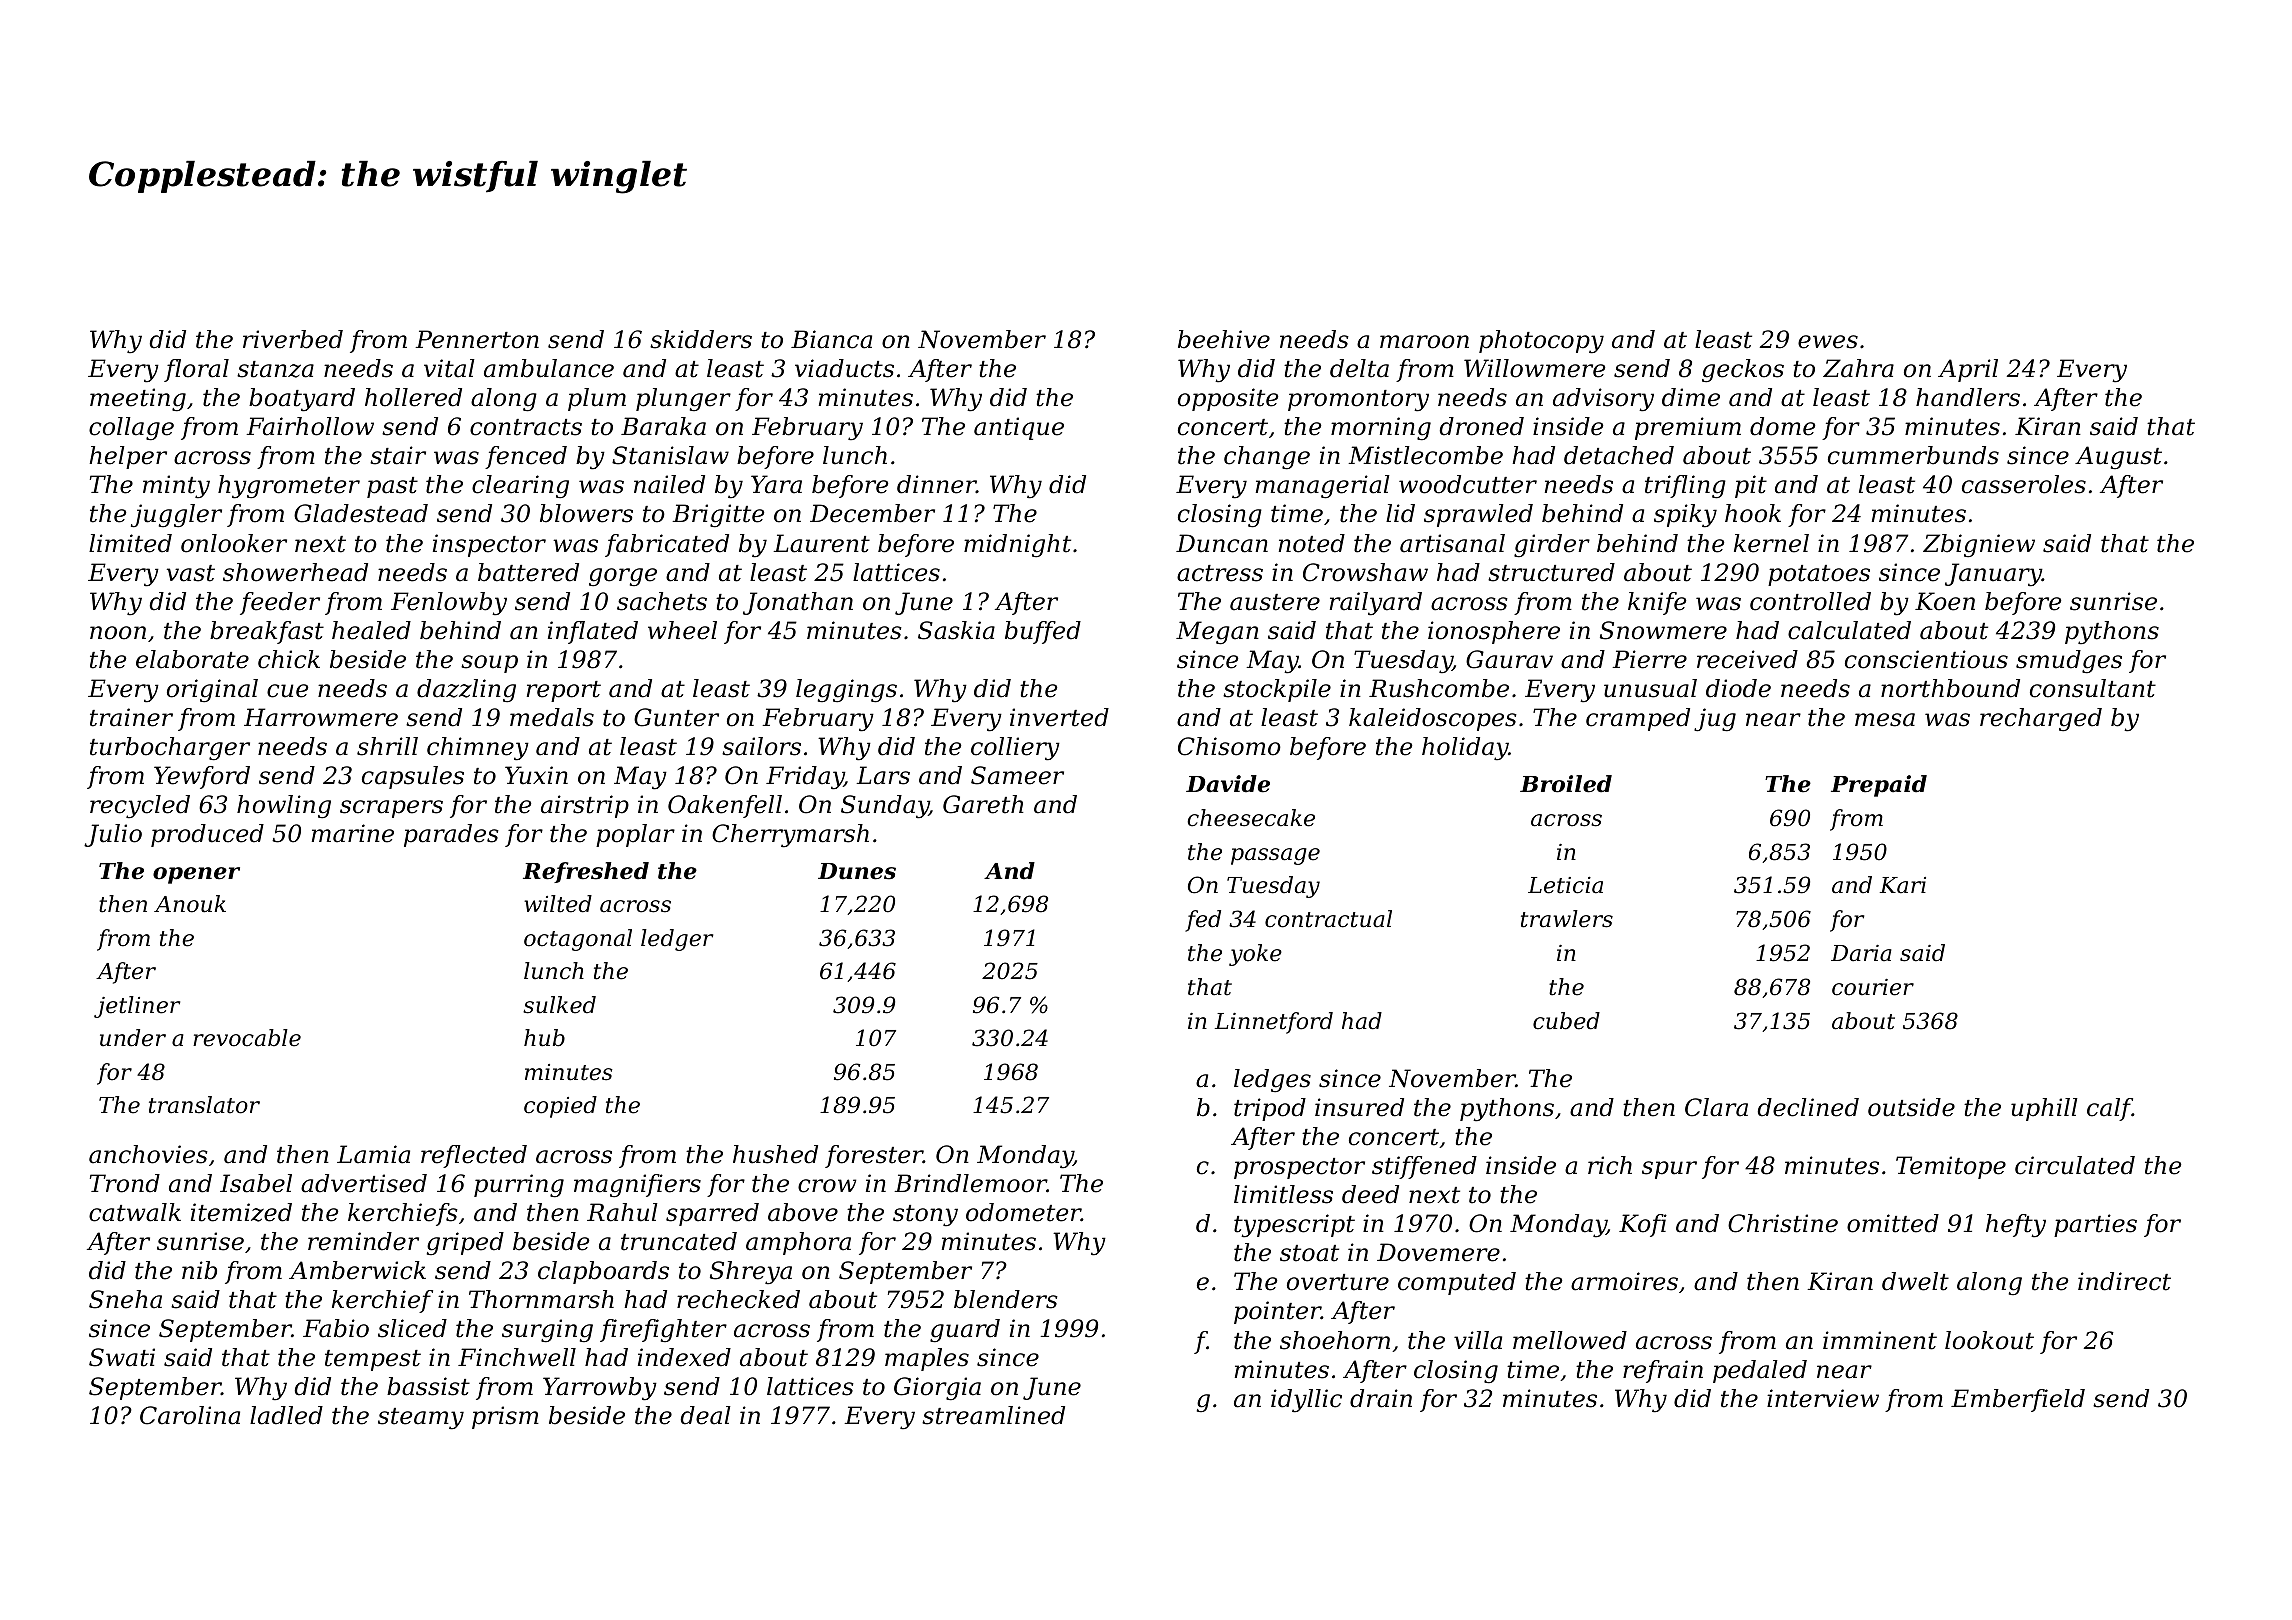 This page has height=1620, width=2292. Describe the element at coordinates (1275, 856) in the page. I see `passage` at that location.
